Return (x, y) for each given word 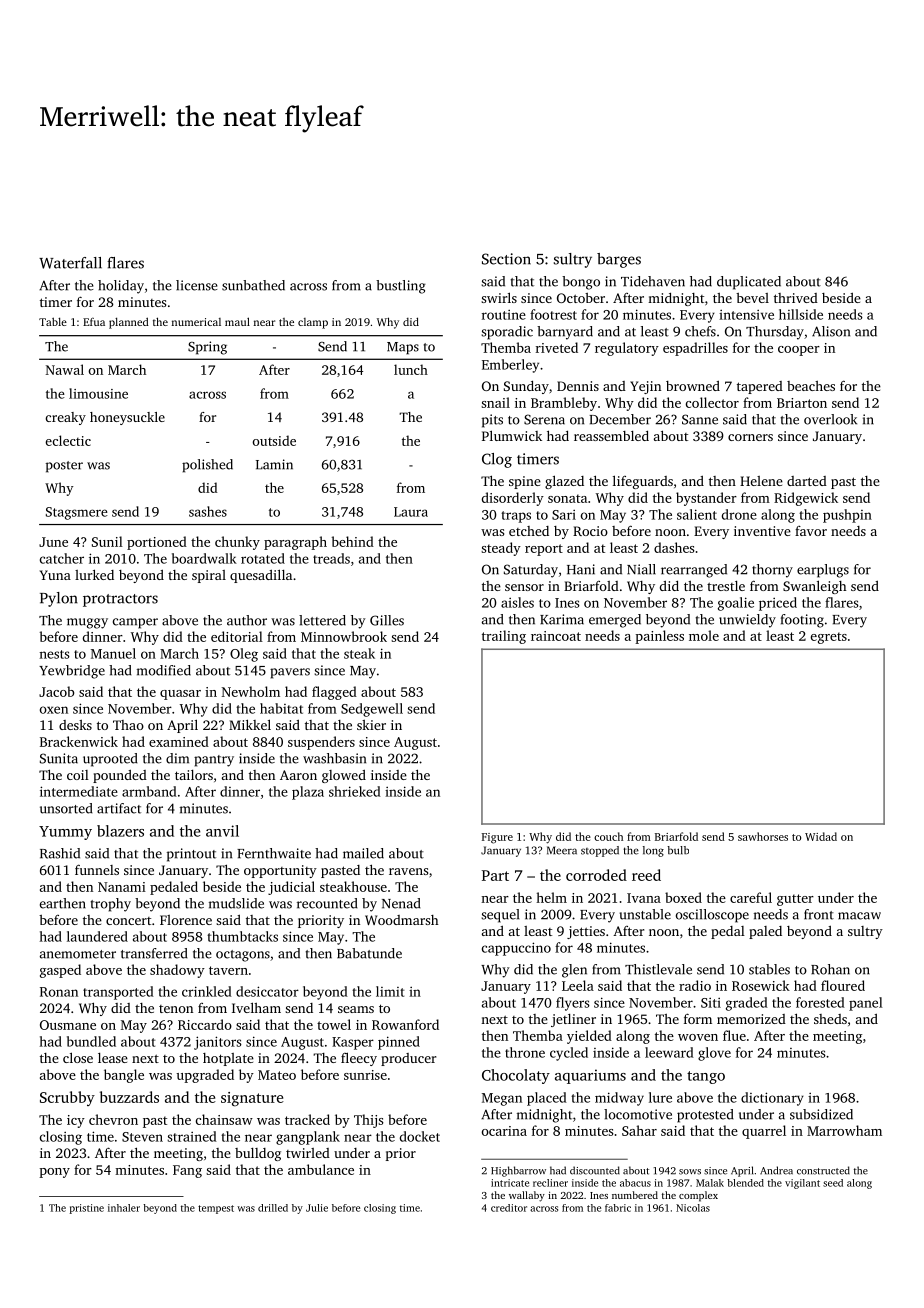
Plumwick (512, 435)
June (53, 542)
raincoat (556, 636)
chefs (700, 331)
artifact (119, 808)
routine (504, 315)
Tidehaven (653, 281)
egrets (829, 638)
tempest (216, 1209)
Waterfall (70, 263)
